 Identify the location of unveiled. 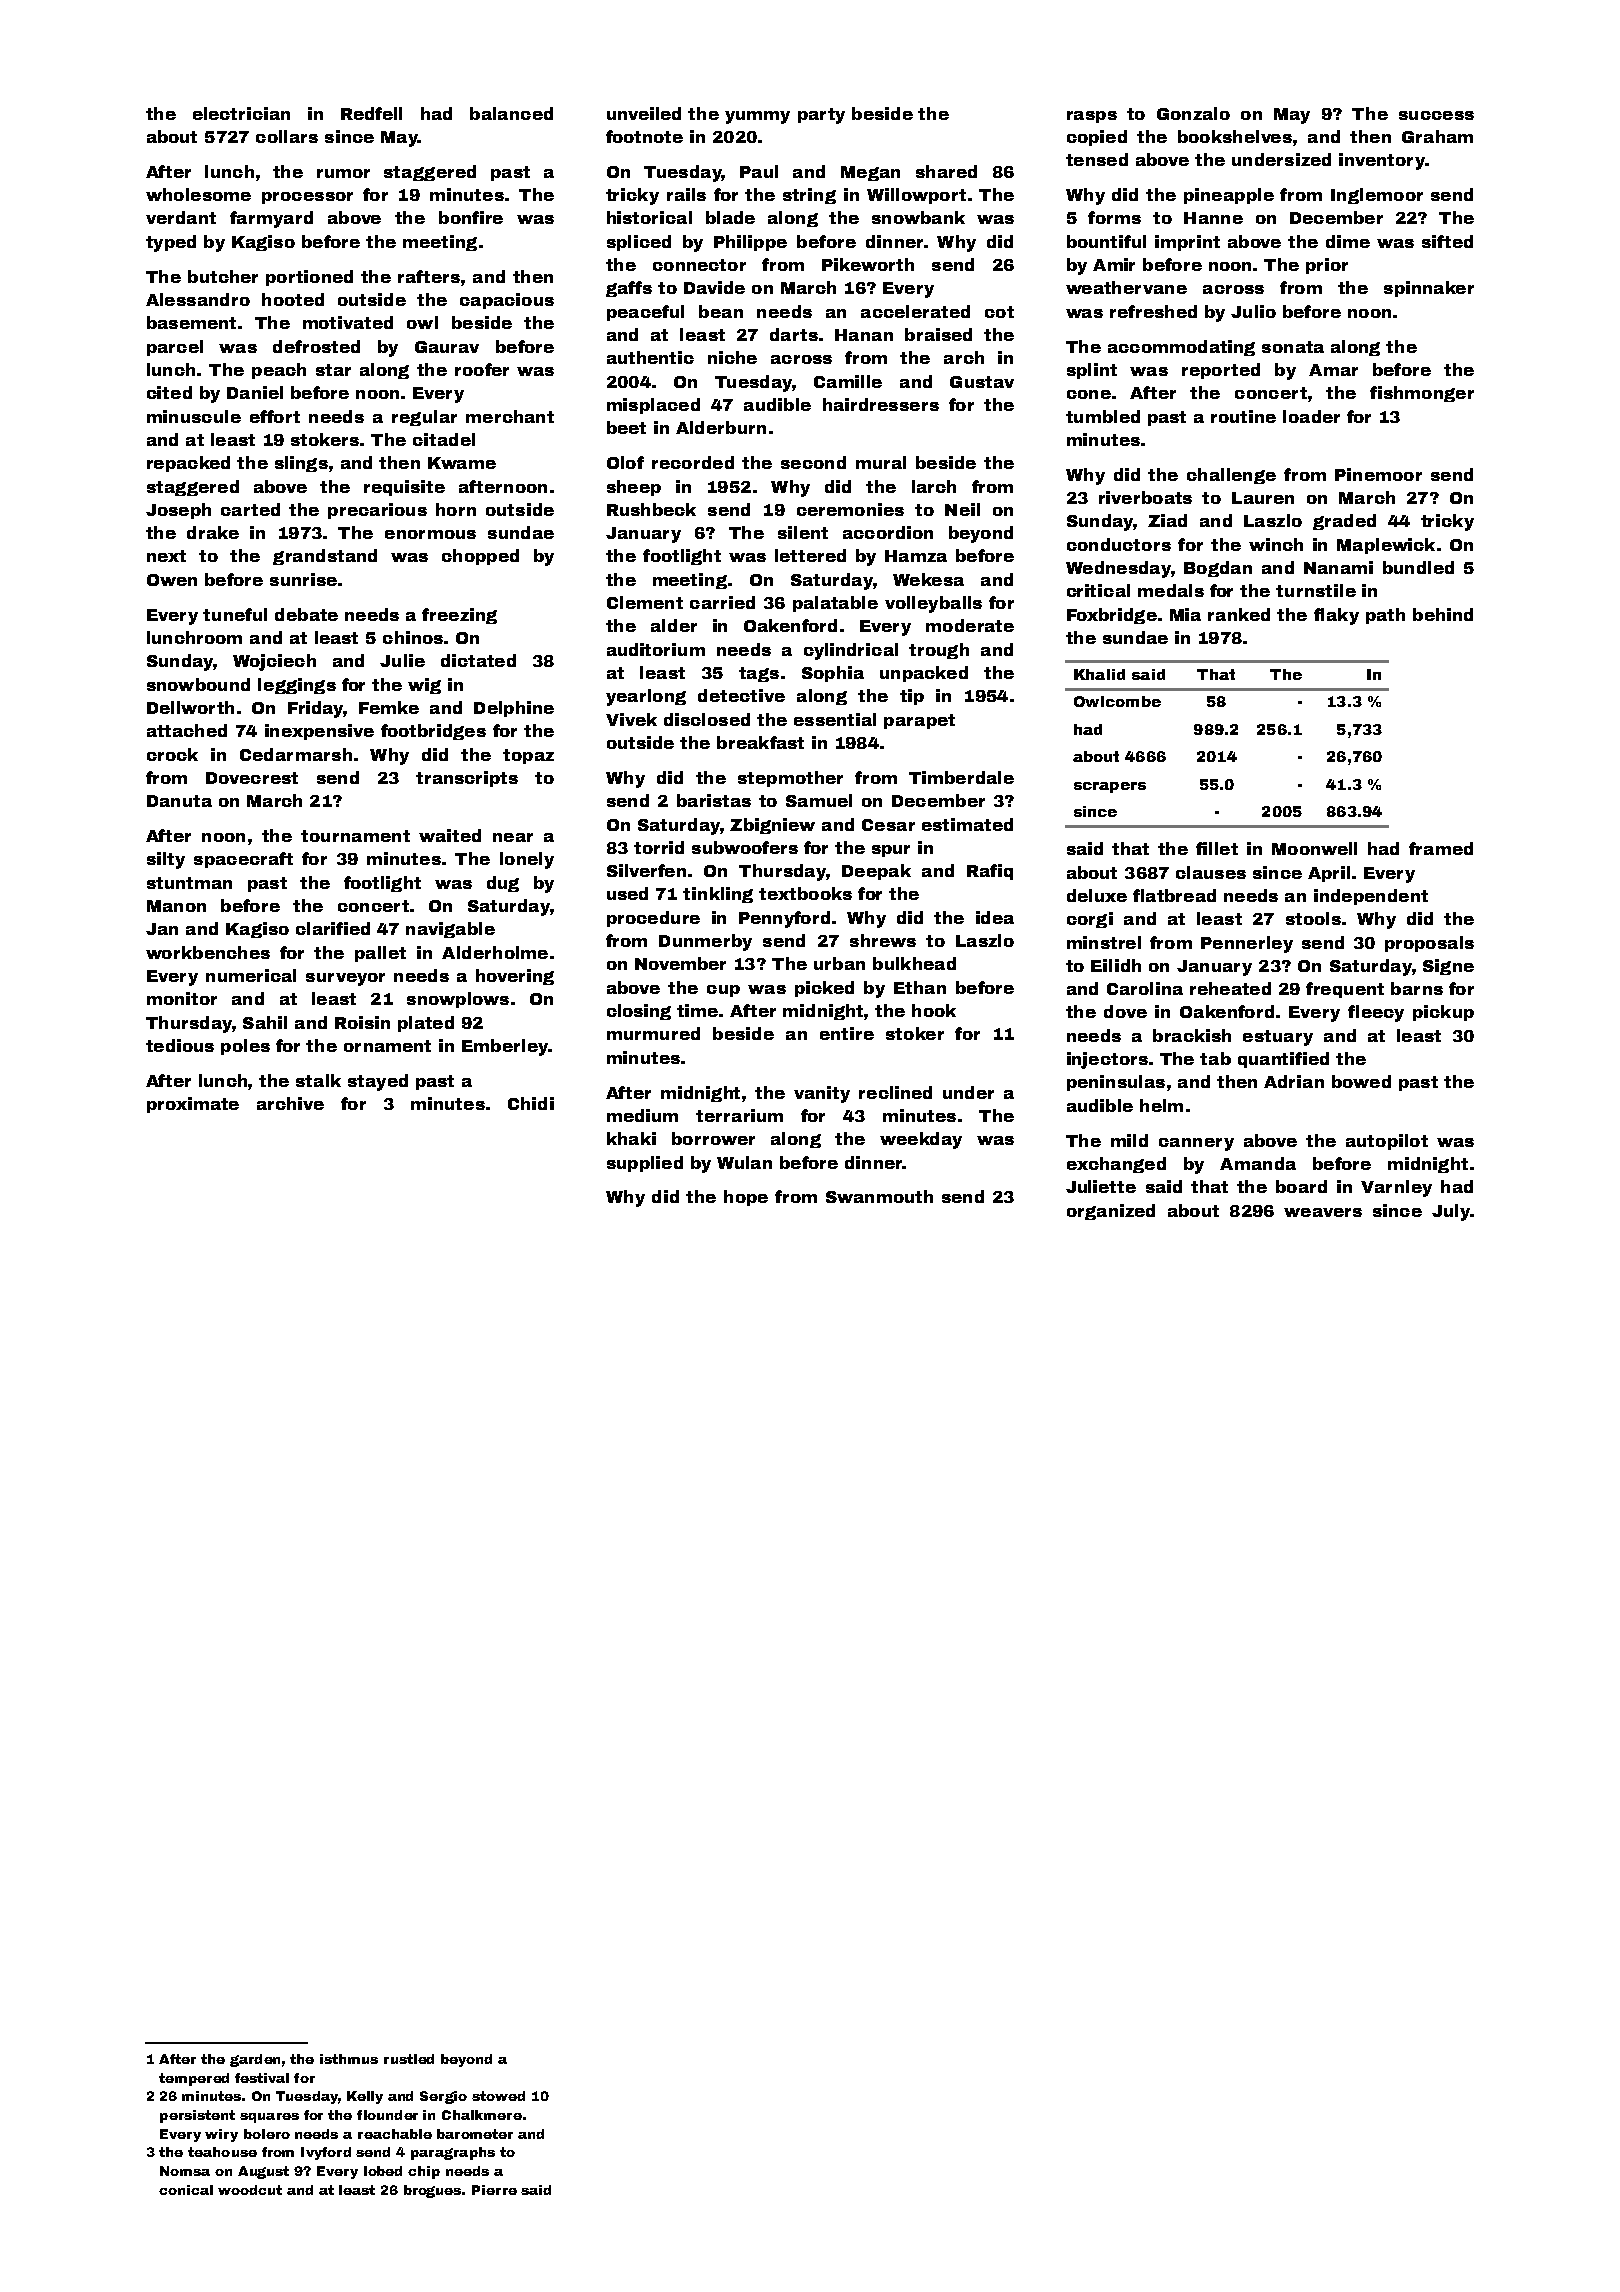
(644, 113).
